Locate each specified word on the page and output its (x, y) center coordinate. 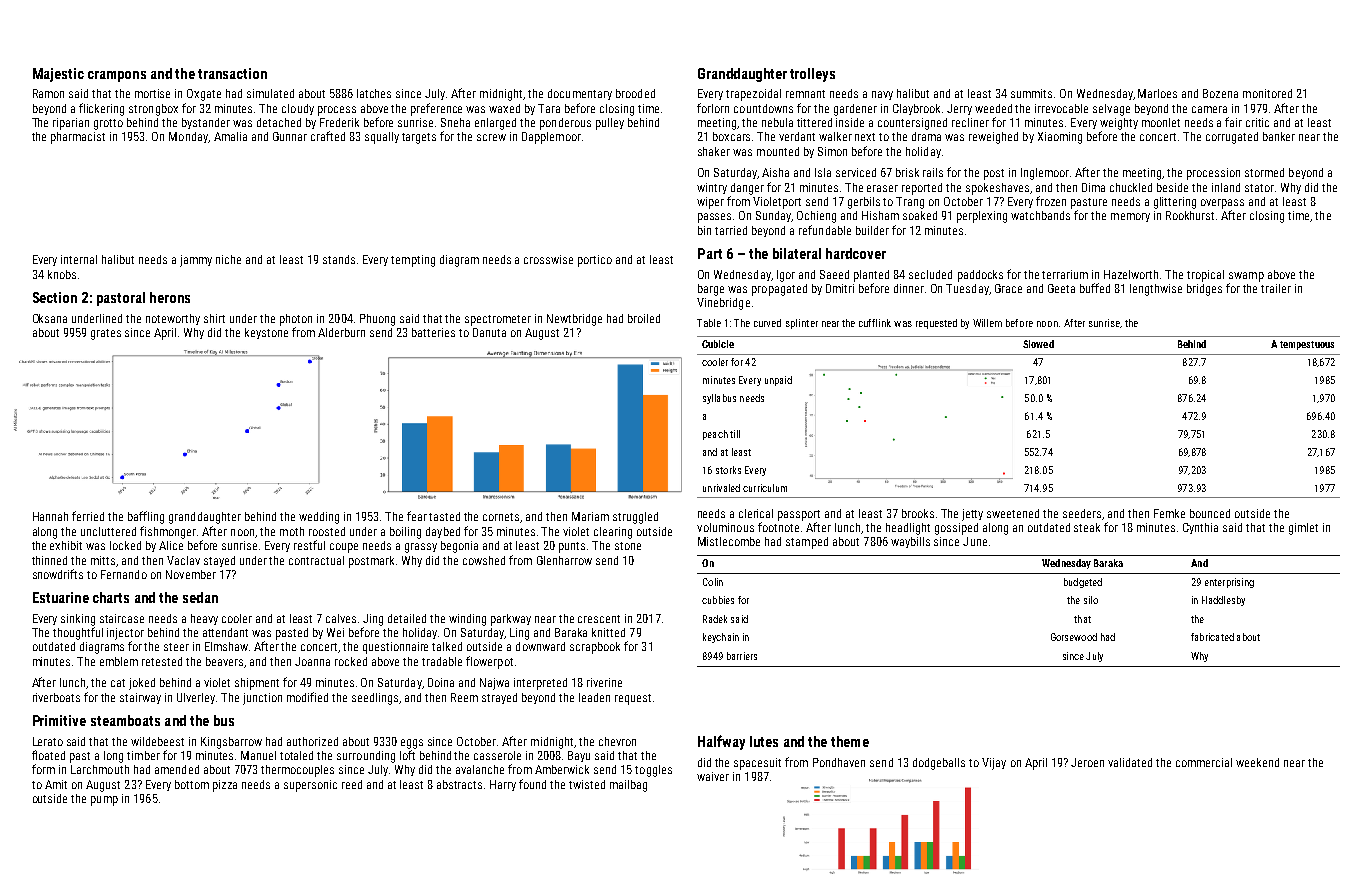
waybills (910, 542)
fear (417, 516)
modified (307, 697)
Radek (715, 619)
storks (728, 470)
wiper (710, 203)
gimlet (1303, 529)
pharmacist (78, 138)
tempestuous (1307, 345)
